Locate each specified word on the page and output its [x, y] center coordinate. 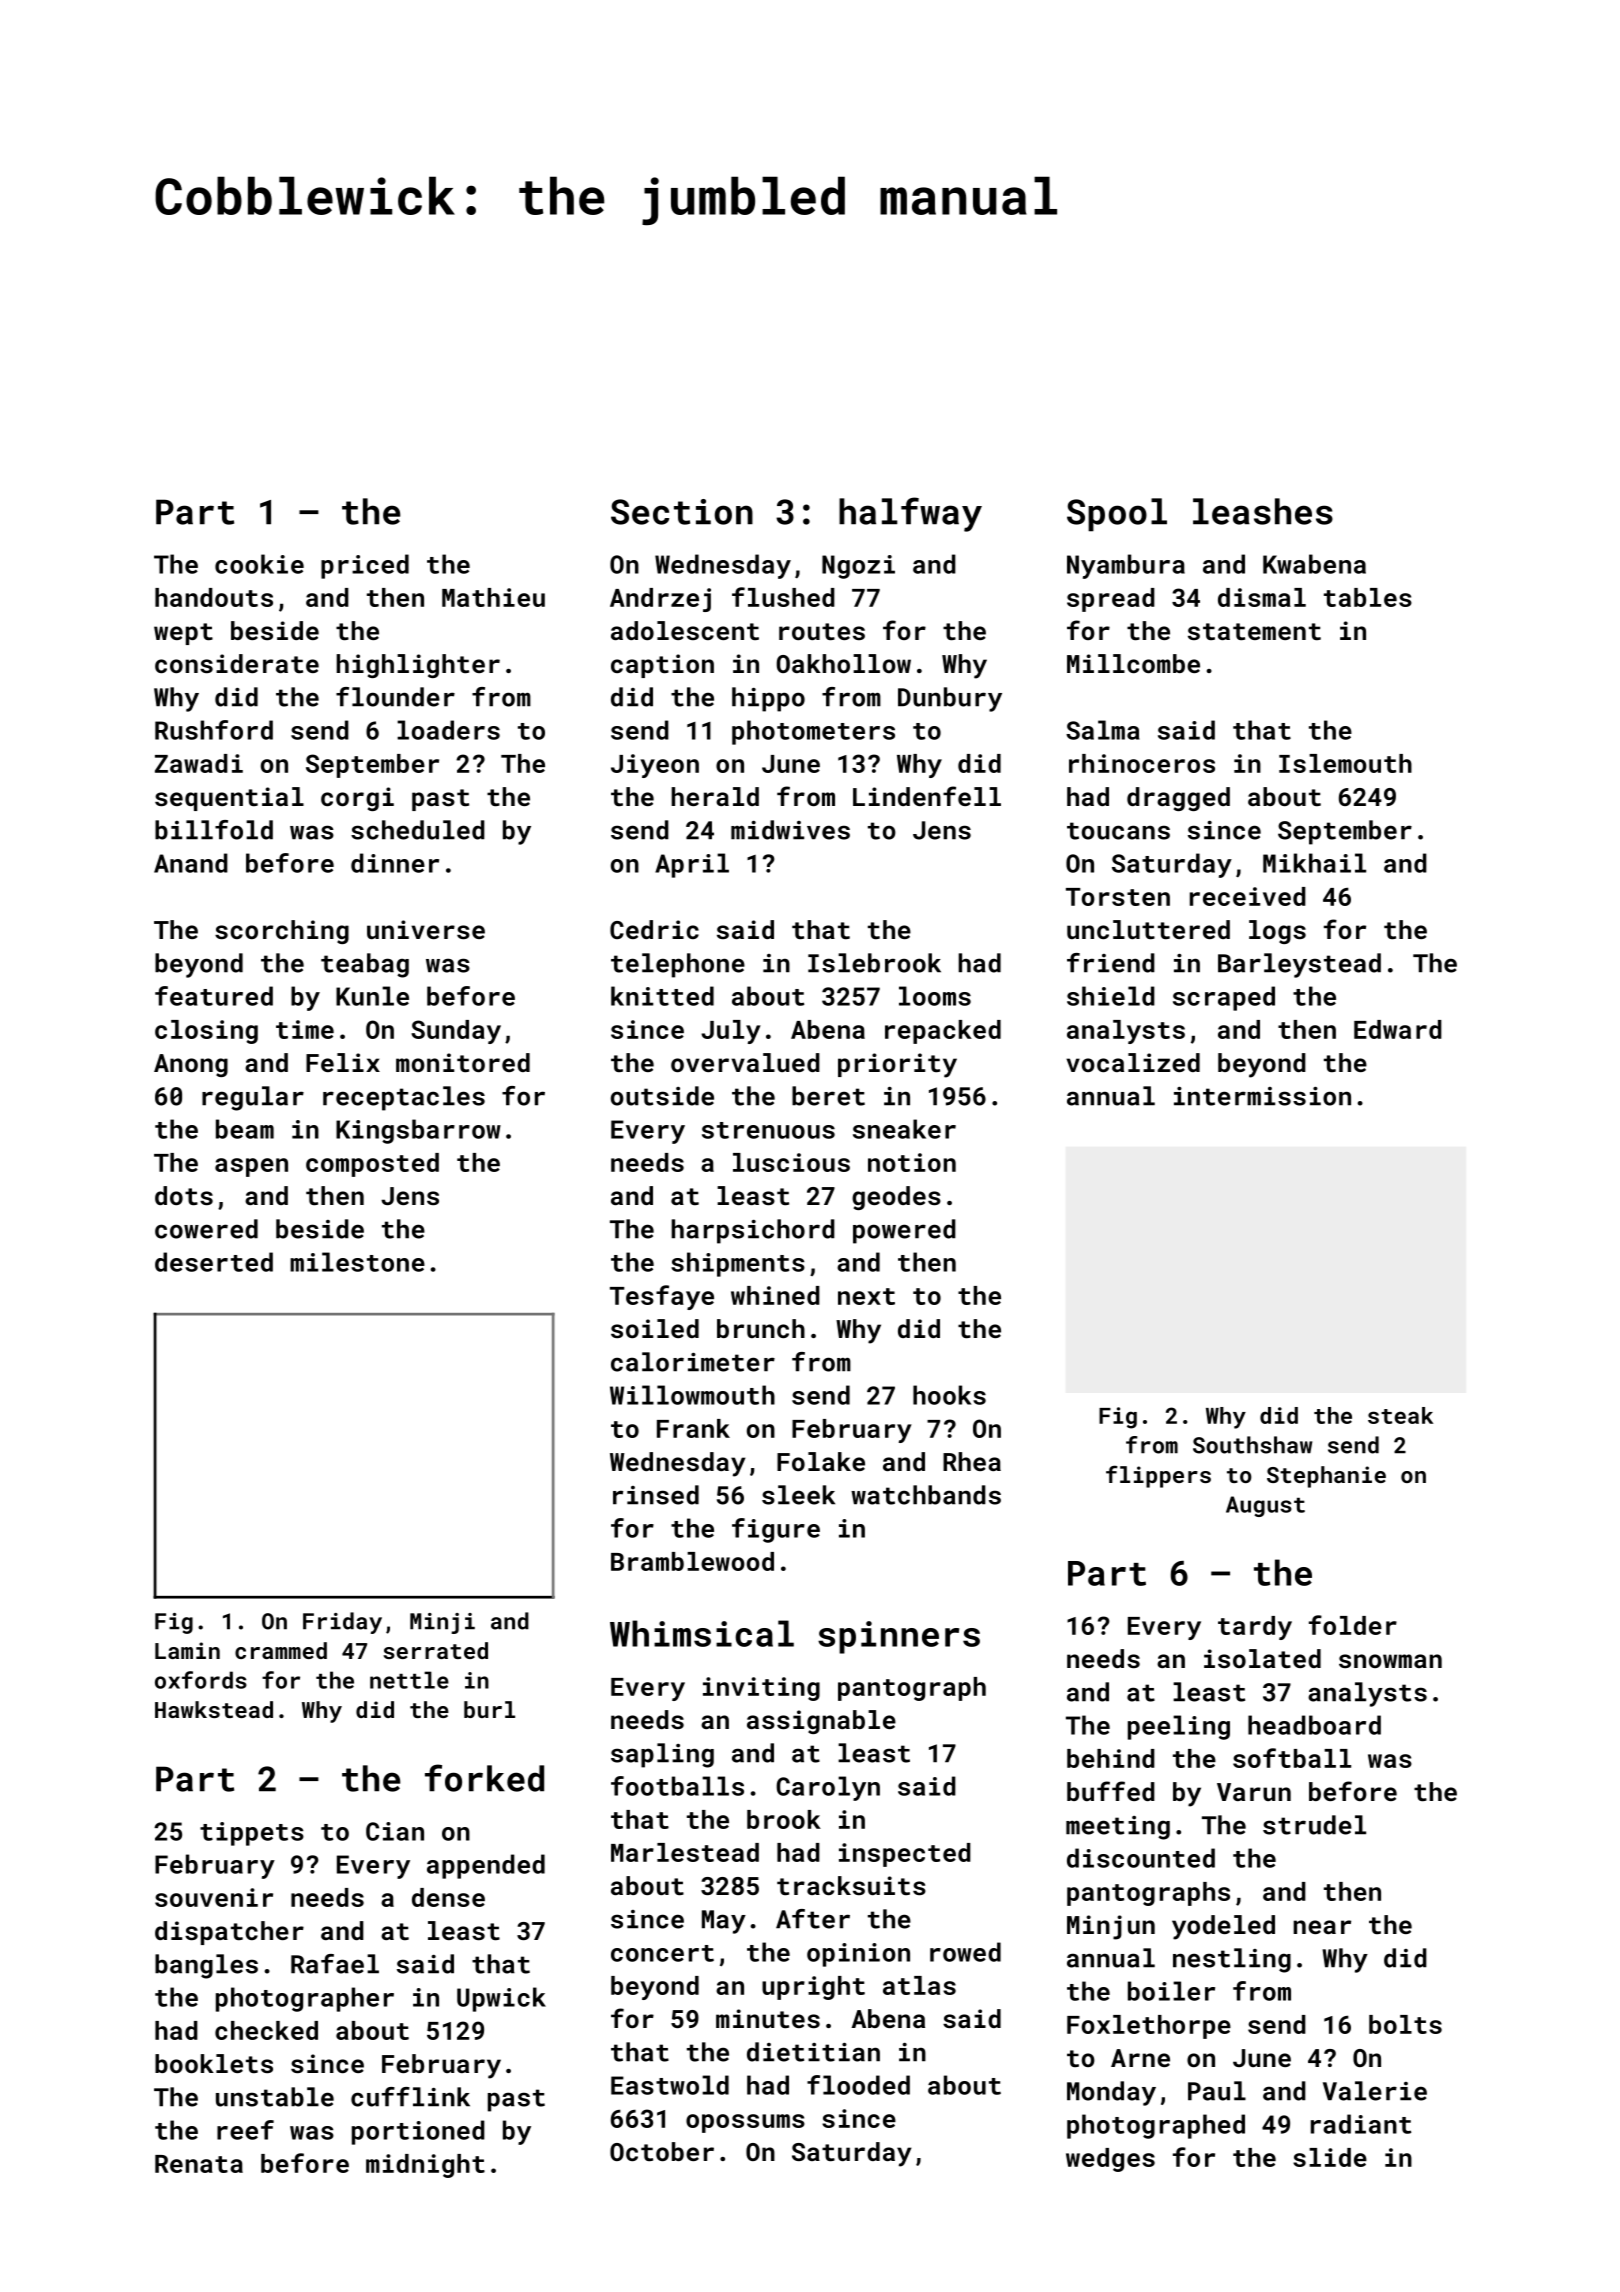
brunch [761, 1328]
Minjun [1111, 1927]
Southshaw [1252, 1445]
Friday [342, 1623]
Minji [442, 1623]
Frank [693, 1428]
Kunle [372, 996]
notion [912, 1162]
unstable [275, 2097]
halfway [910, 514]
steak [1400, 1415]
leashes [1263, 511]
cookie [259, 564]
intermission [1262, 1096]
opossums [745, 2123]
